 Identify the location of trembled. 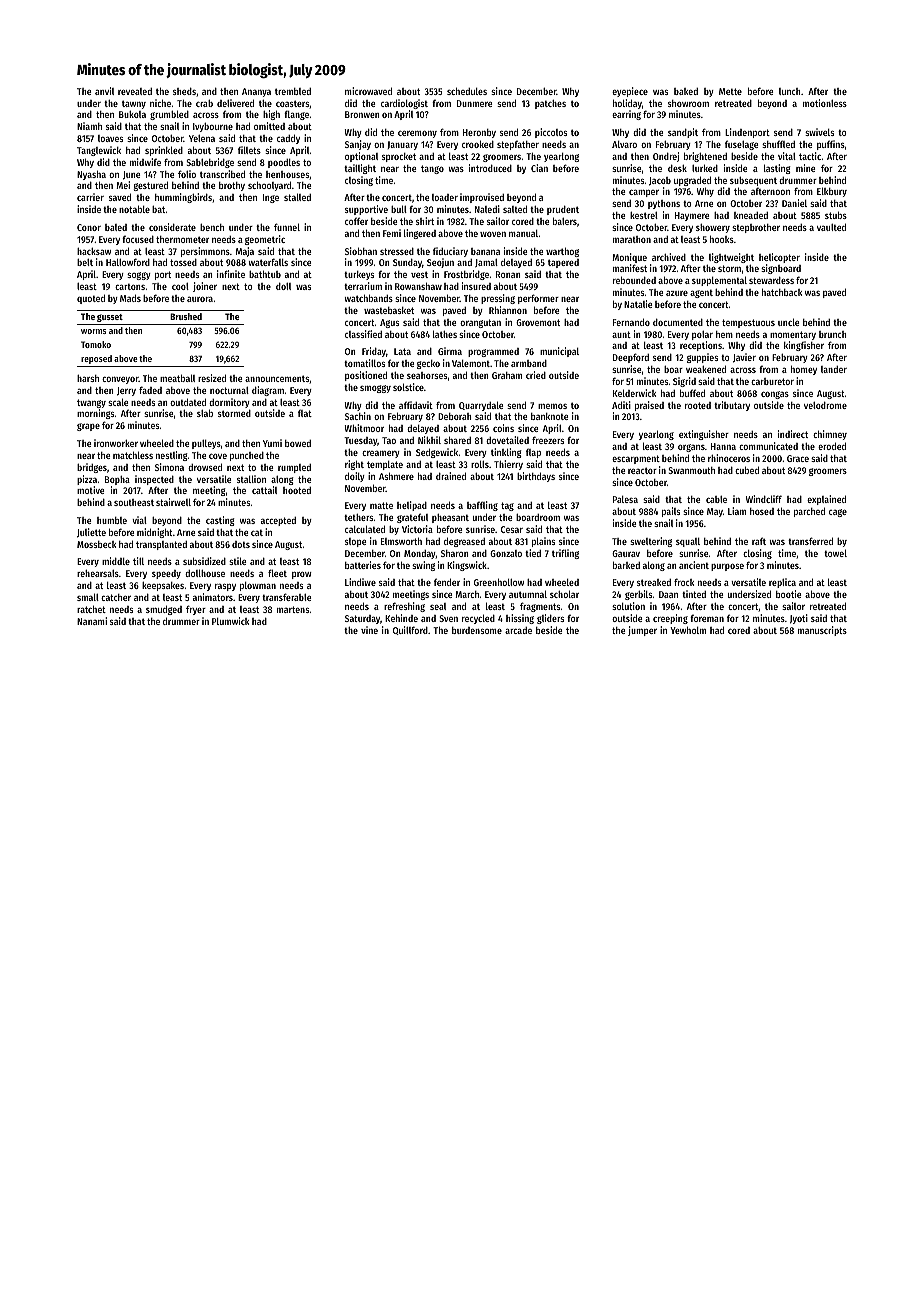
(293, 91).
